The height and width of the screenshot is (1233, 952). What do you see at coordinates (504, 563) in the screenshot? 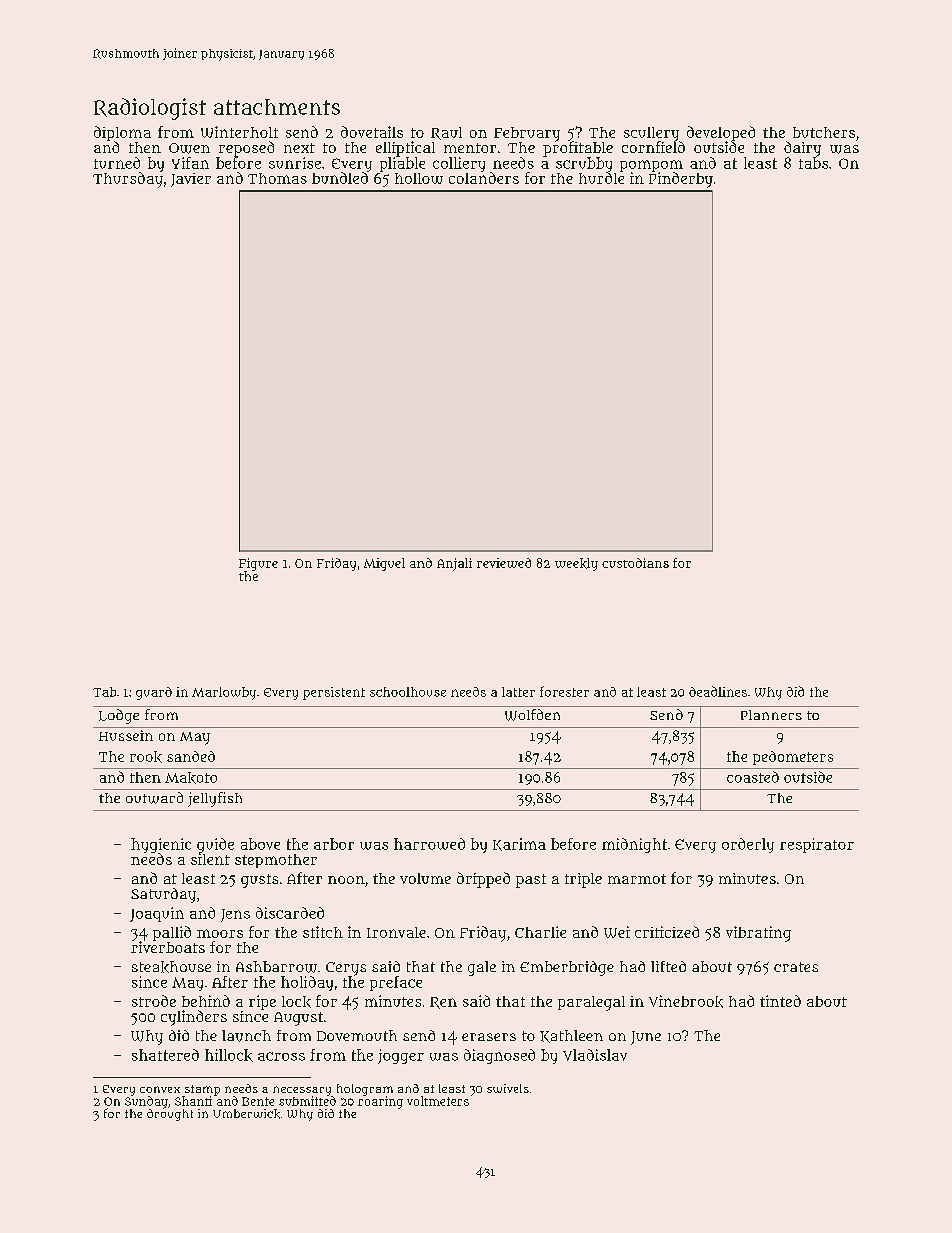
I see `reviewed` at bounding box center [504, 563].
